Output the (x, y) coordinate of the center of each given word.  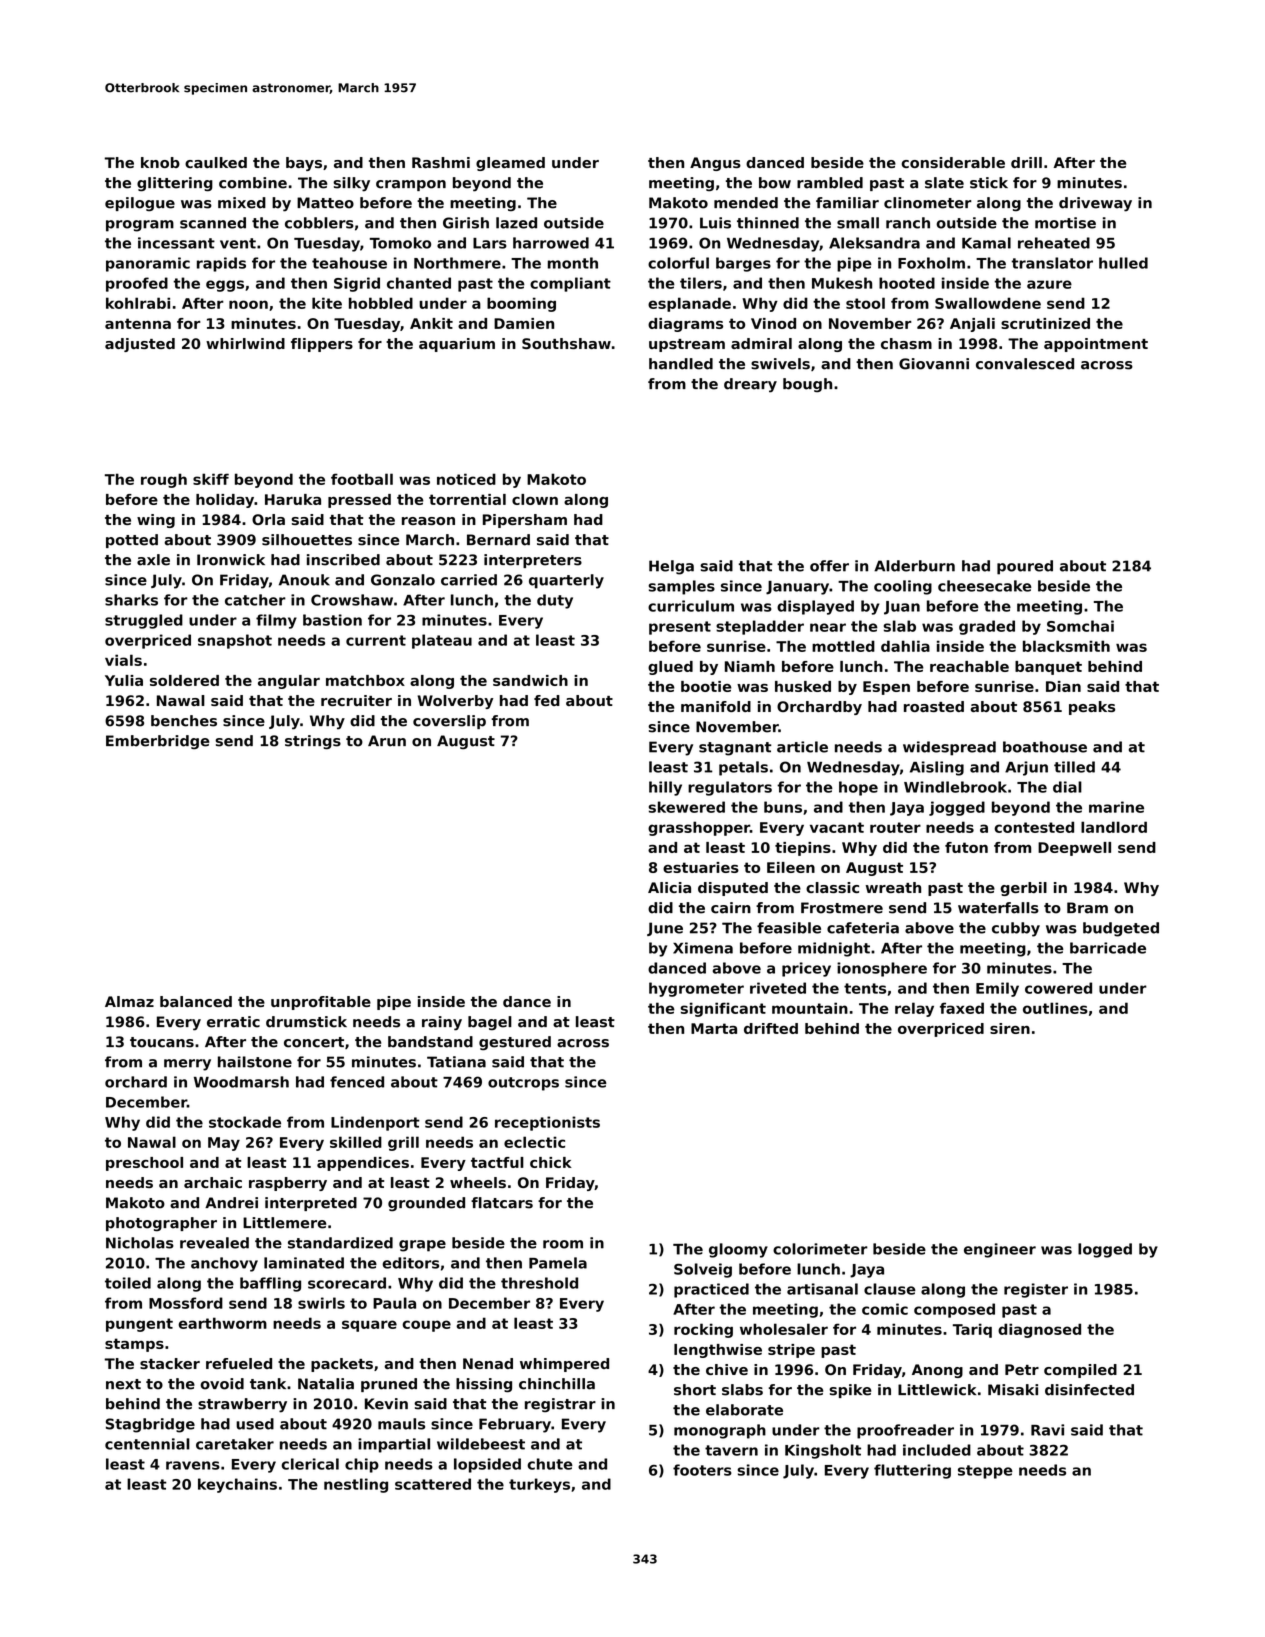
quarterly (566, 581)
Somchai (1080, 626)
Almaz (129, 1001)
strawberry (242, 1405)
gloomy (738, 1250)
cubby (1016, 929)
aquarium (457, 345)
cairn (731, 908)
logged (1105, 1250)
